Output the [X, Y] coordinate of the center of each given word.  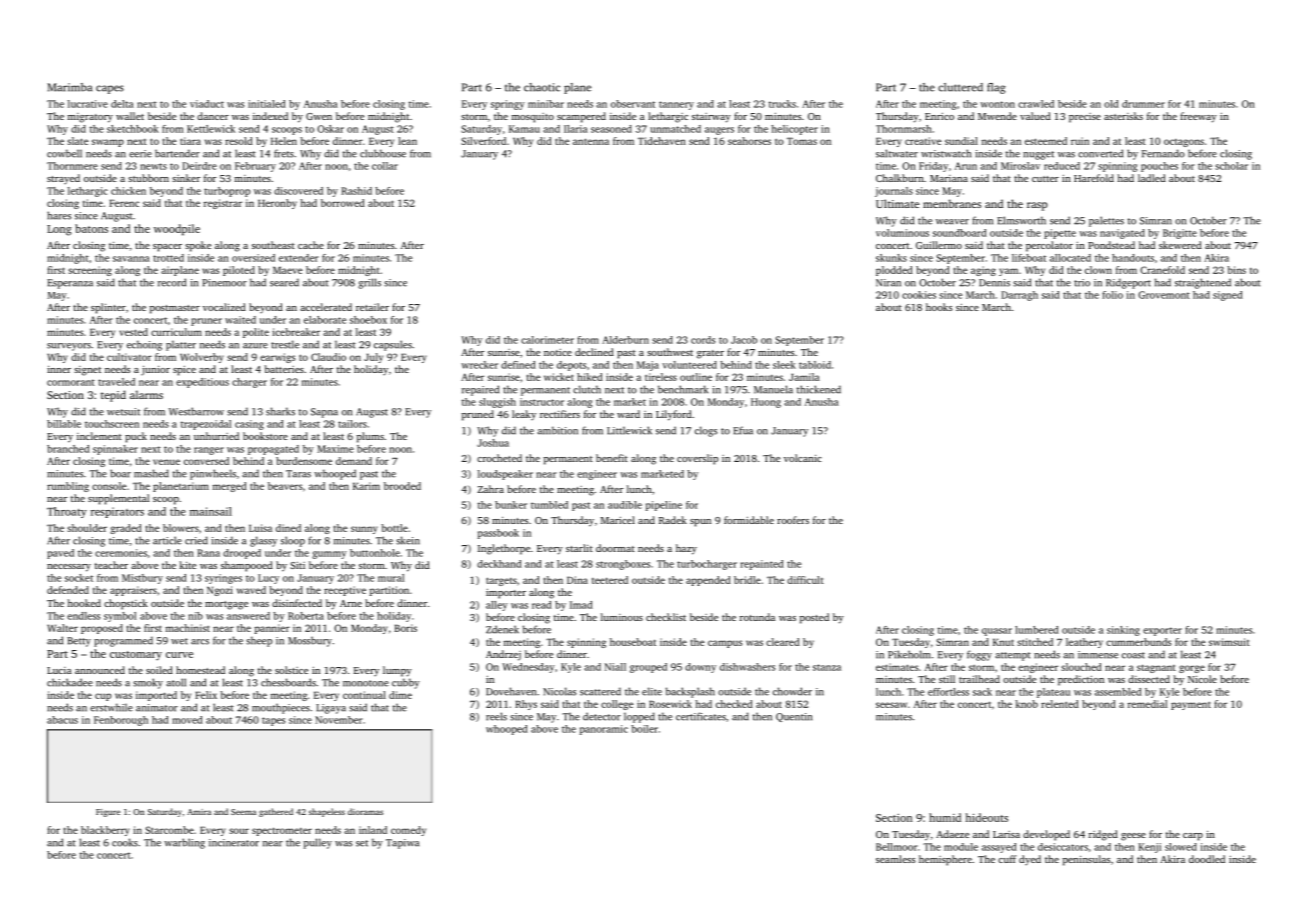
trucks [782, 104]
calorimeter [547, 340]
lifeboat [1029, 258]
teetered [610, 580]
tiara [190, 141]
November [339, 720]
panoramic [604, 730]
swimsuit [1229, 642]
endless [83, 616]
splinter [108, 308]
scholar [1231, 166]
